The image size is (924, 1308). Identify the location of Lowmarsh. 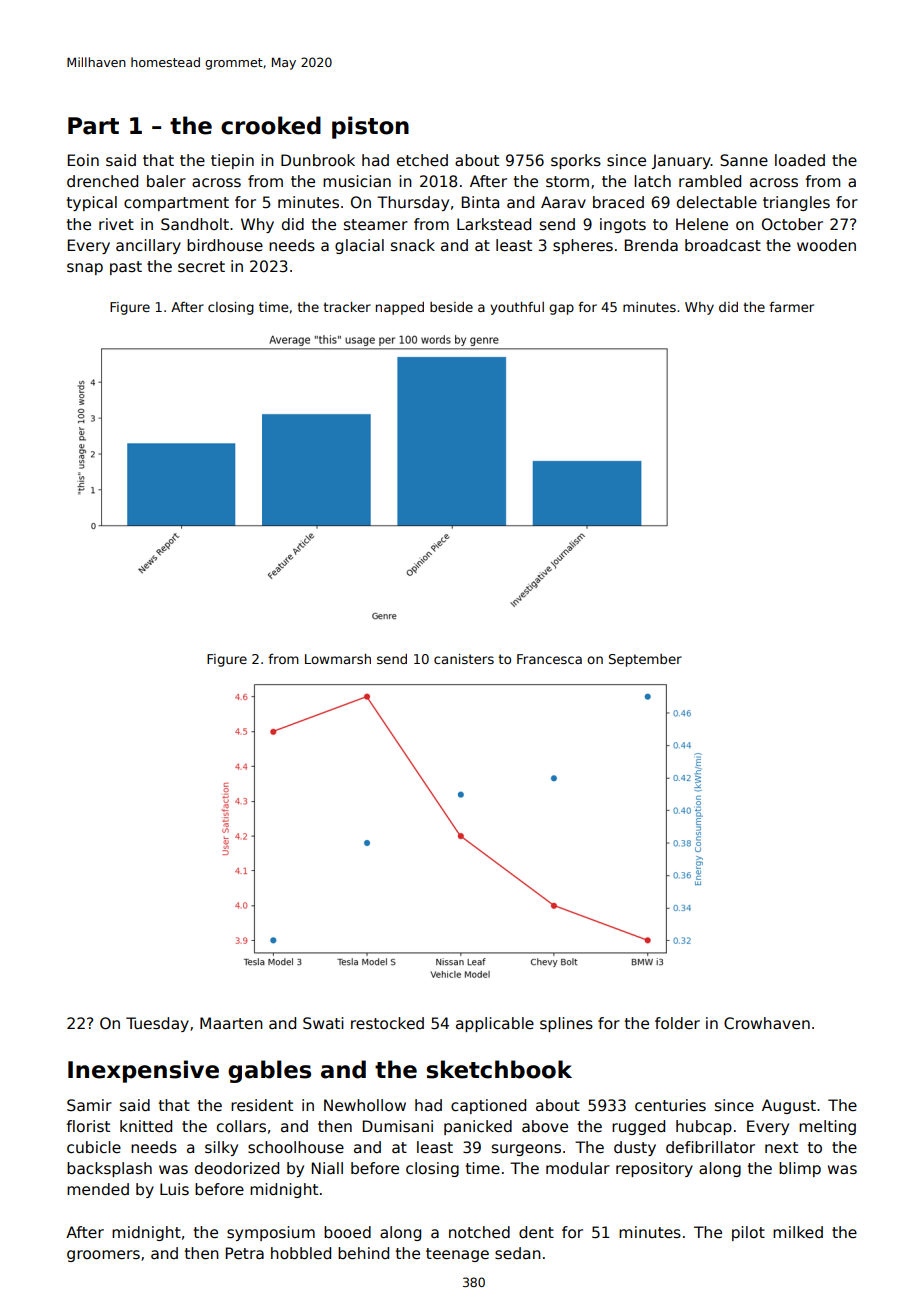
(338, 659).
